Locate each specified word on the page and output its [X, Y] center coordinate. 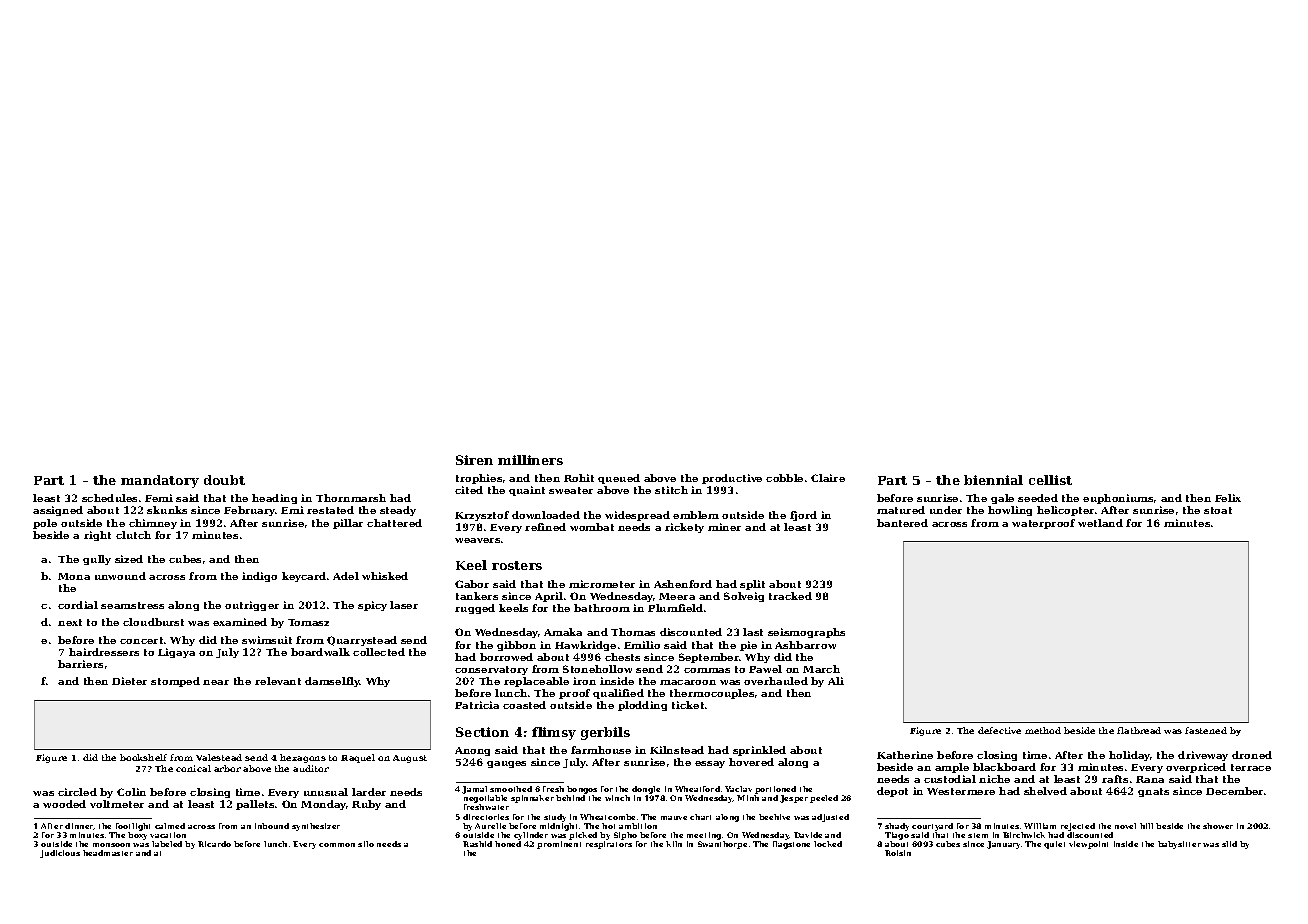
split [752, 585]
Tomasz [308, 622]
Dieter [129, 681]
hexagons [303, 758]
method [1043, 730]
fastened [1206, 730]
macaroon [688, 682]
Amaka [563, 632]
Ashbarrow [805, 645]
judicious [60, 854]
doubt [224, 480]
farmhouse [601, 750]
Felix [1228, 498]
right [97, 536]
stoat [1218, 510]
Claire [828, 478]
